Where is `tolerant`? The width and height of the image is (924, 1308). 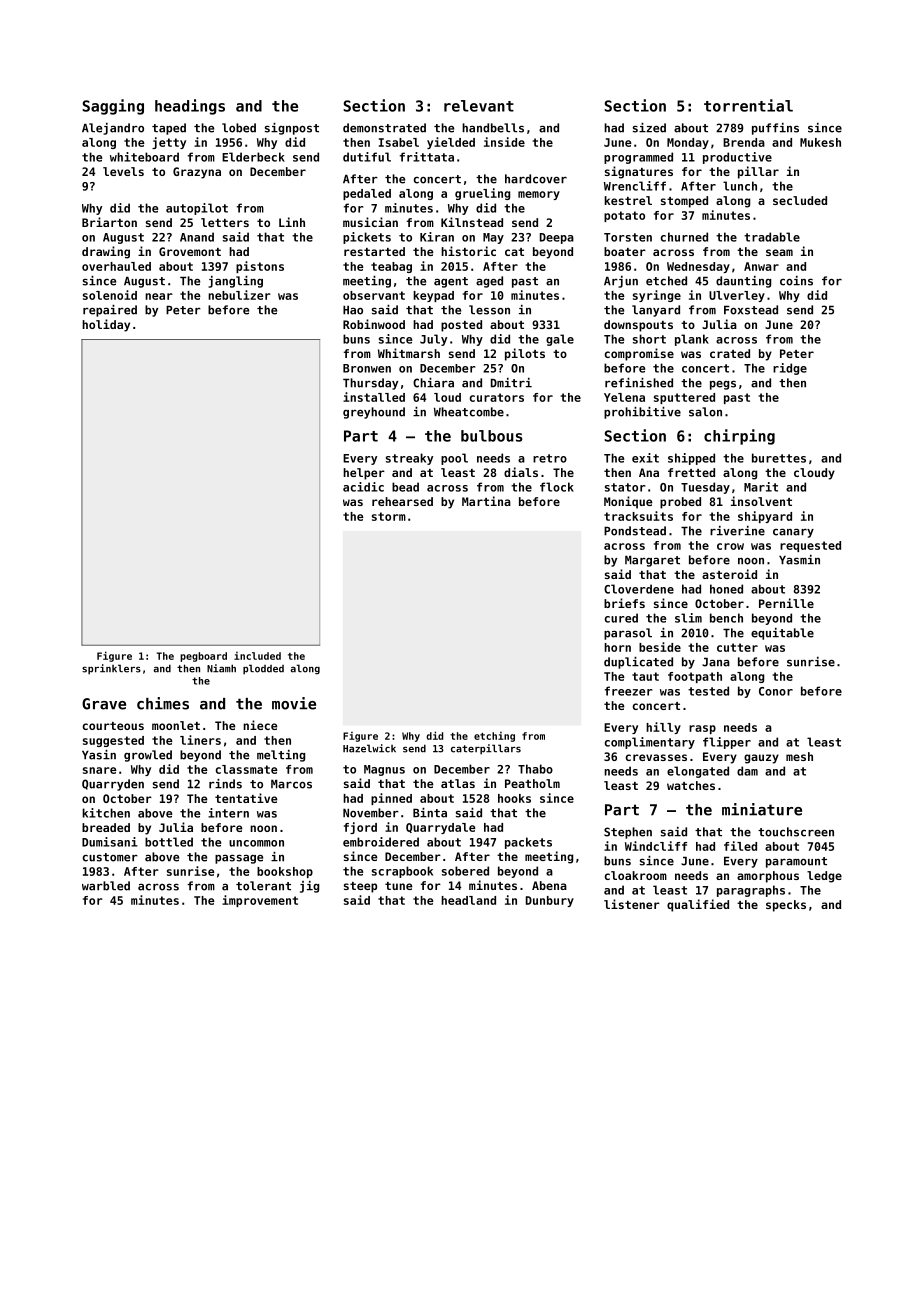 tolerant is located at coordinates (263, 886).
